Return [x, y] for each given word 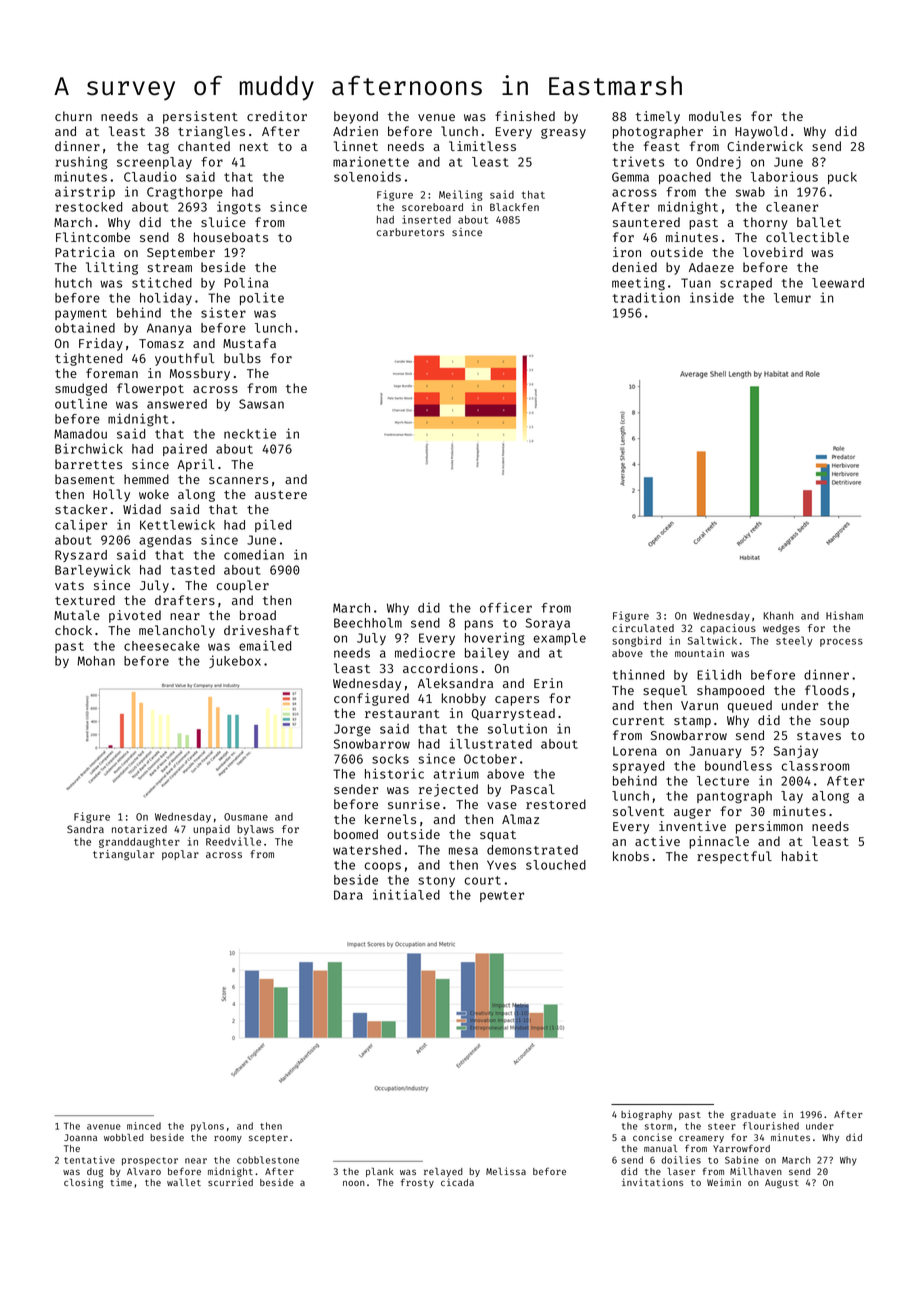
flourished [771, 1126]
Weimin [724, 1182]
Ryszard [81, 556]
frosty [417, 1183]
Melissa [506, 1171]
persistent [200, 117]
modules [715, 116]
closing [83, 1183]
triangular [123, 855]
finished [525, 116]
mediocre [425, 652]
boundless [738, 766]
